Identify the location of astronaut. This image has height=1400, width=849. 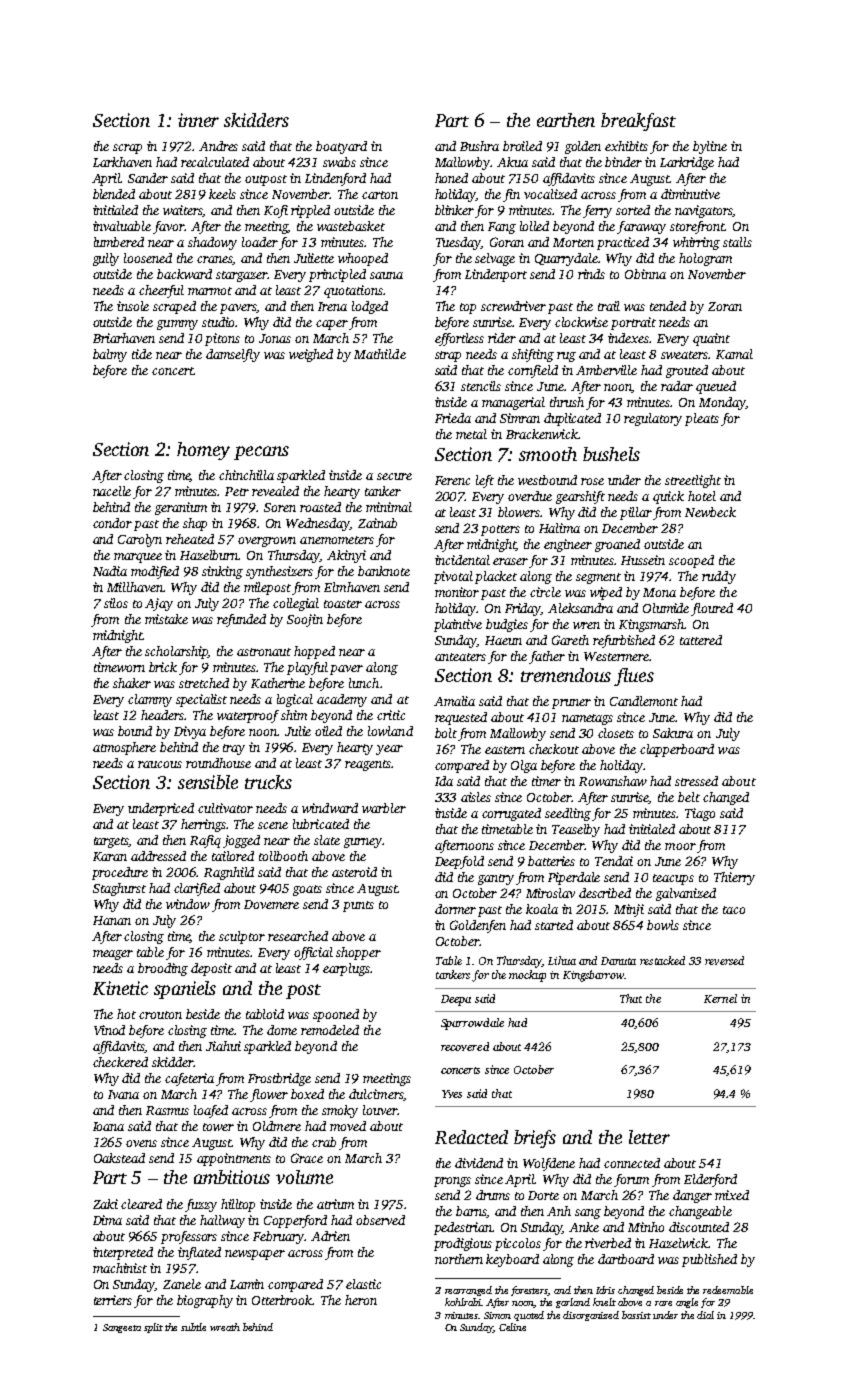
(264, 652).
